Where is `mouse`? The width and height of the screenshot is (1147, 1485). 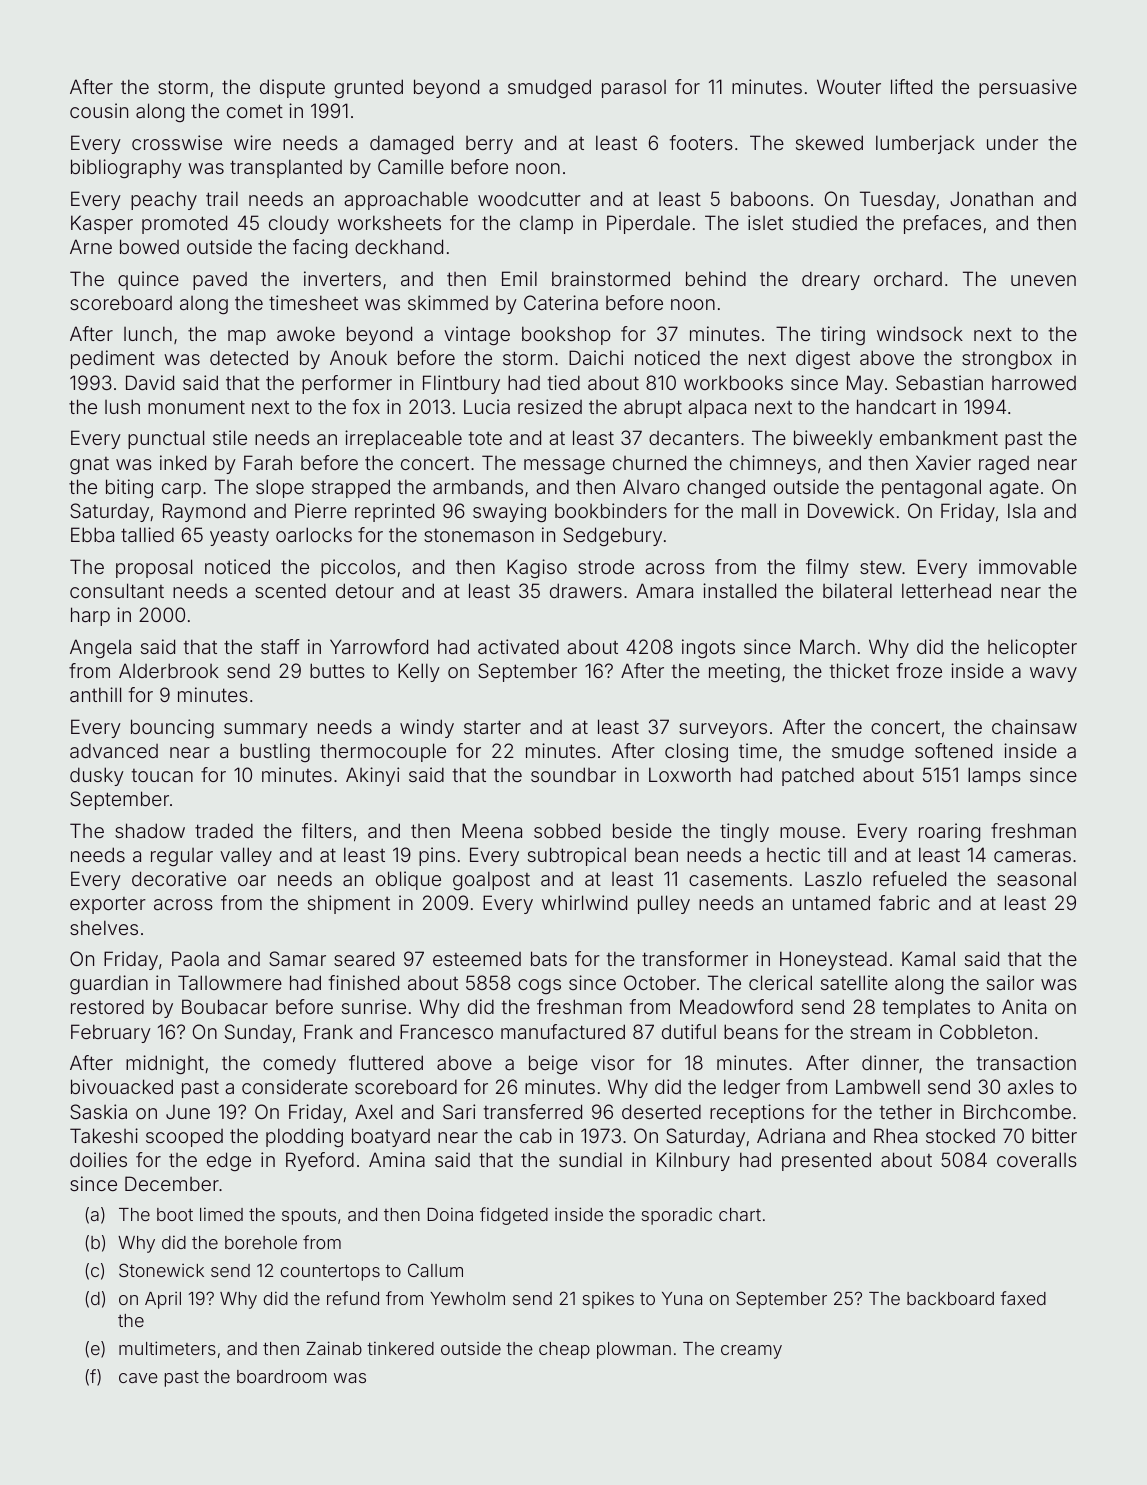 mouse is located at coordinates (810, 832).
